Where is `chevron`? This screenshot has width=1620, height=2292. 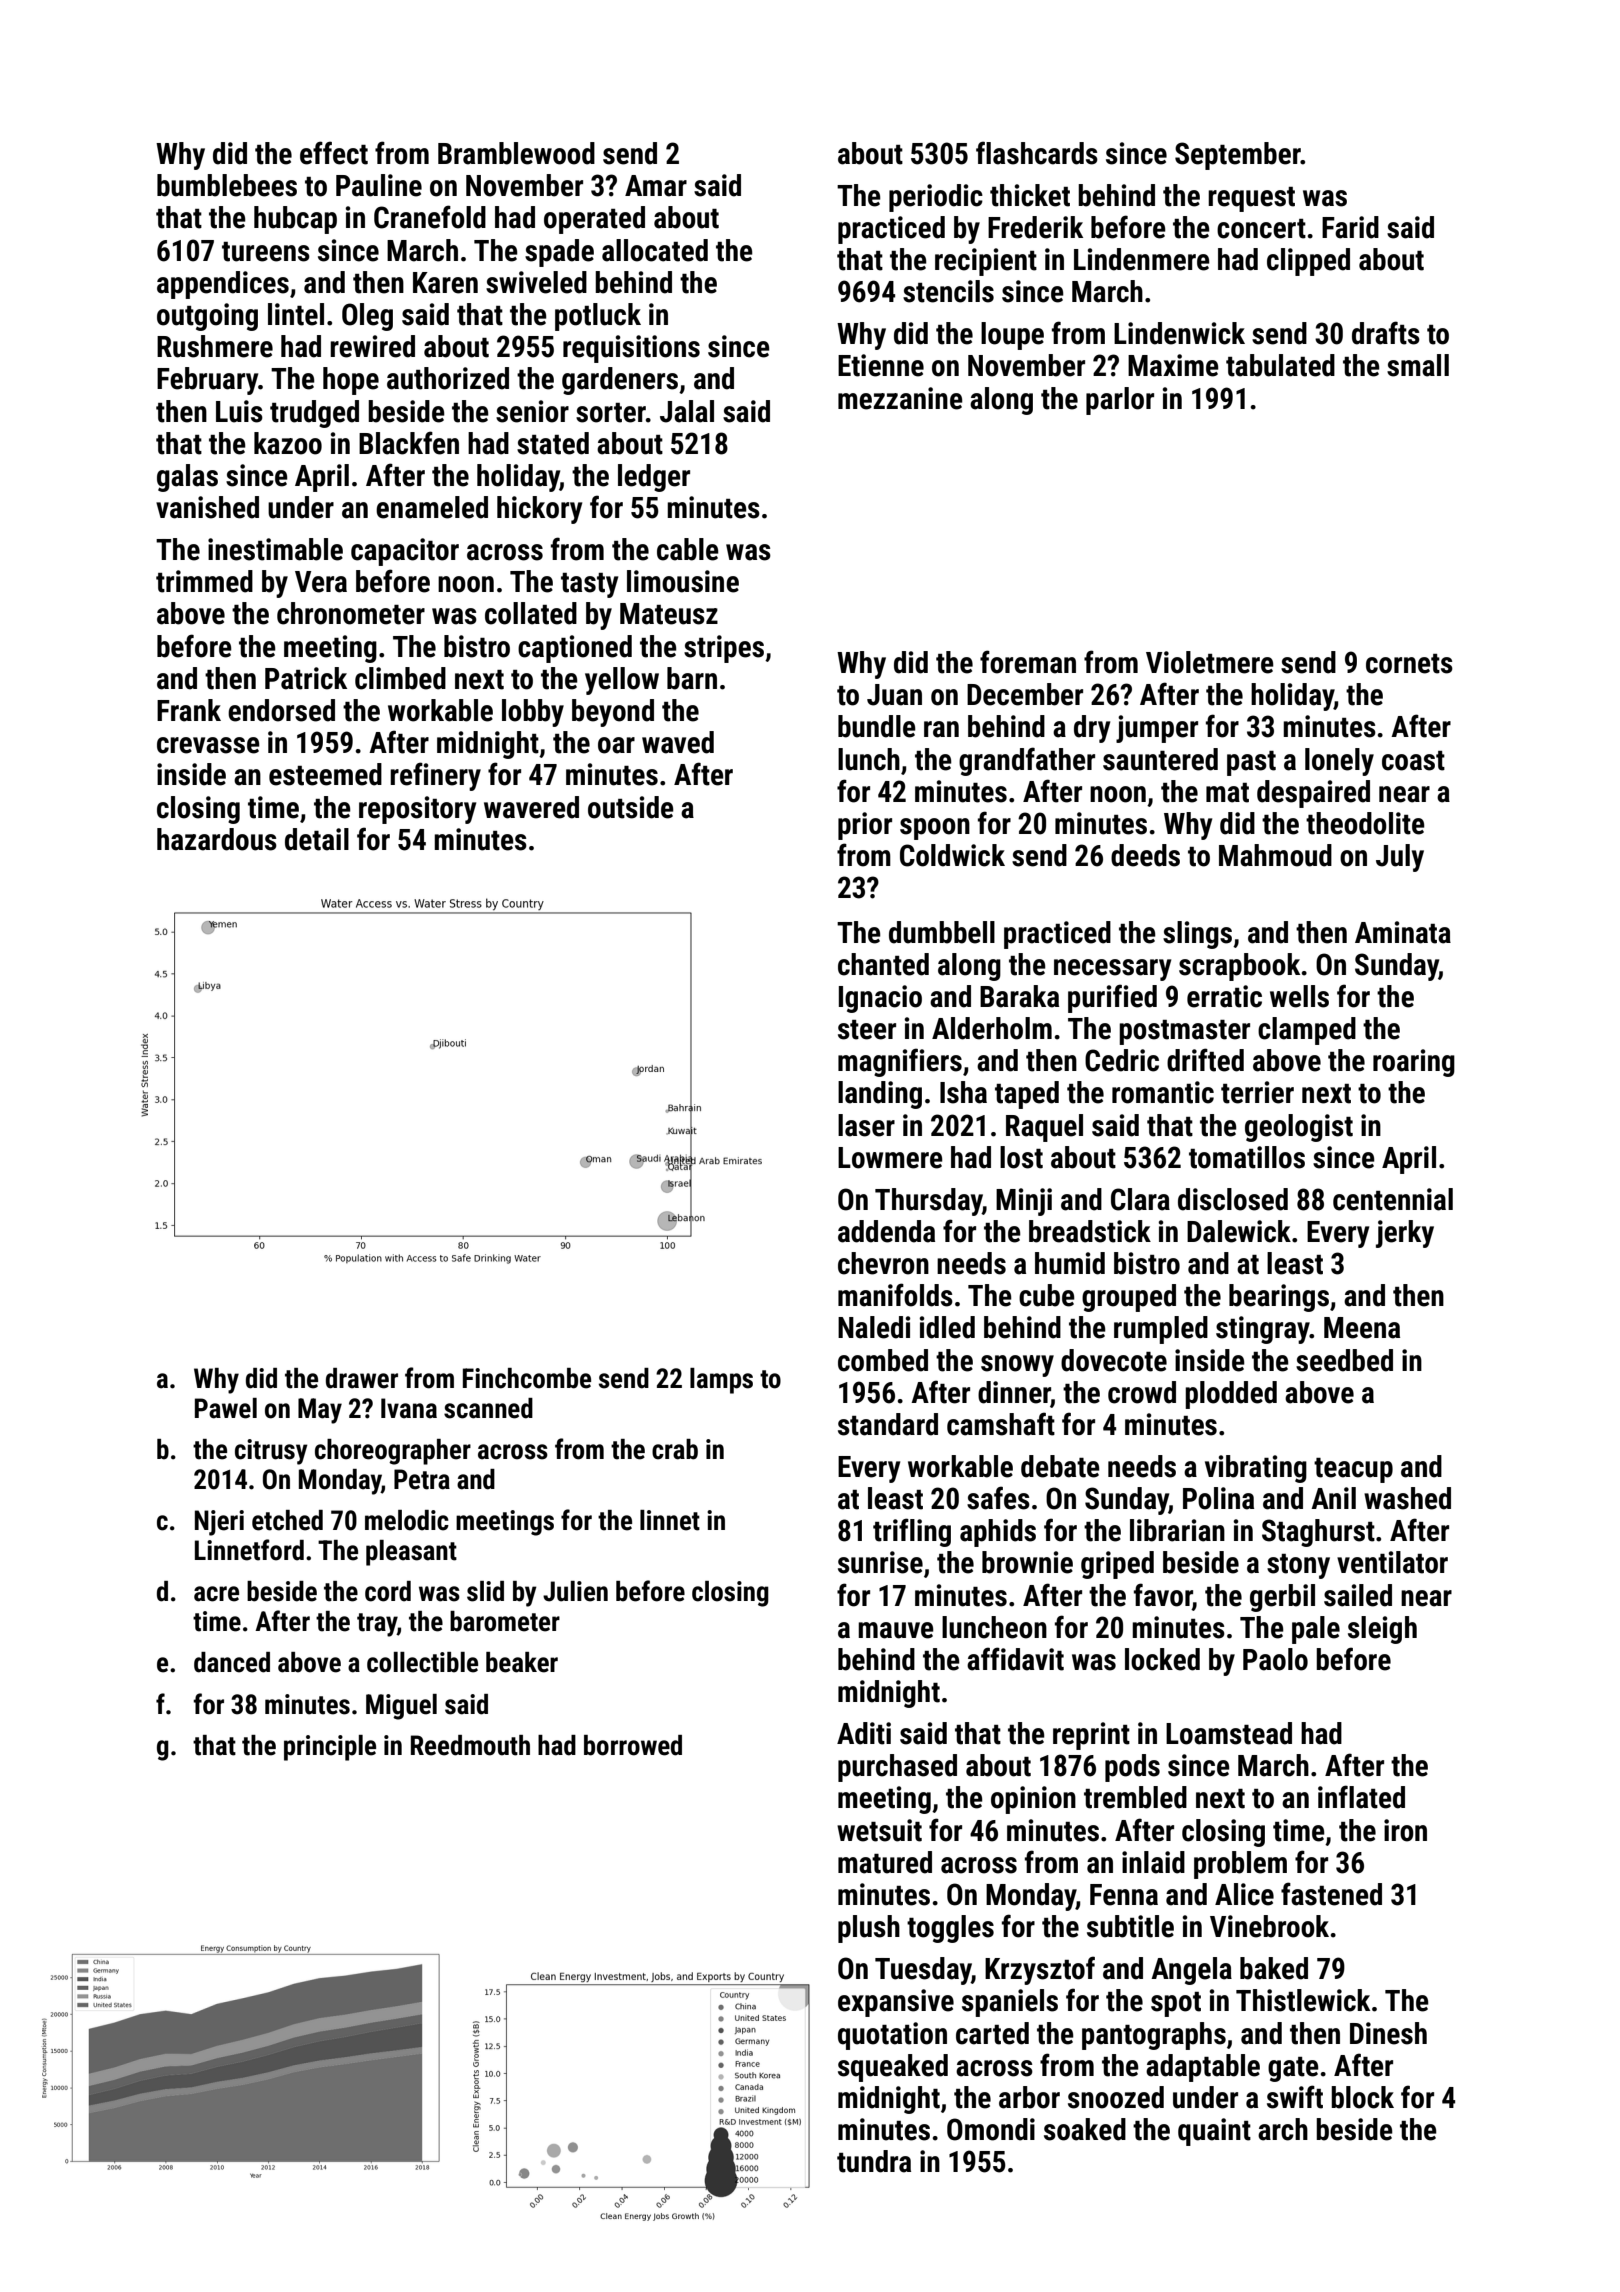
chevron is located at coordinates (883, 1263).
